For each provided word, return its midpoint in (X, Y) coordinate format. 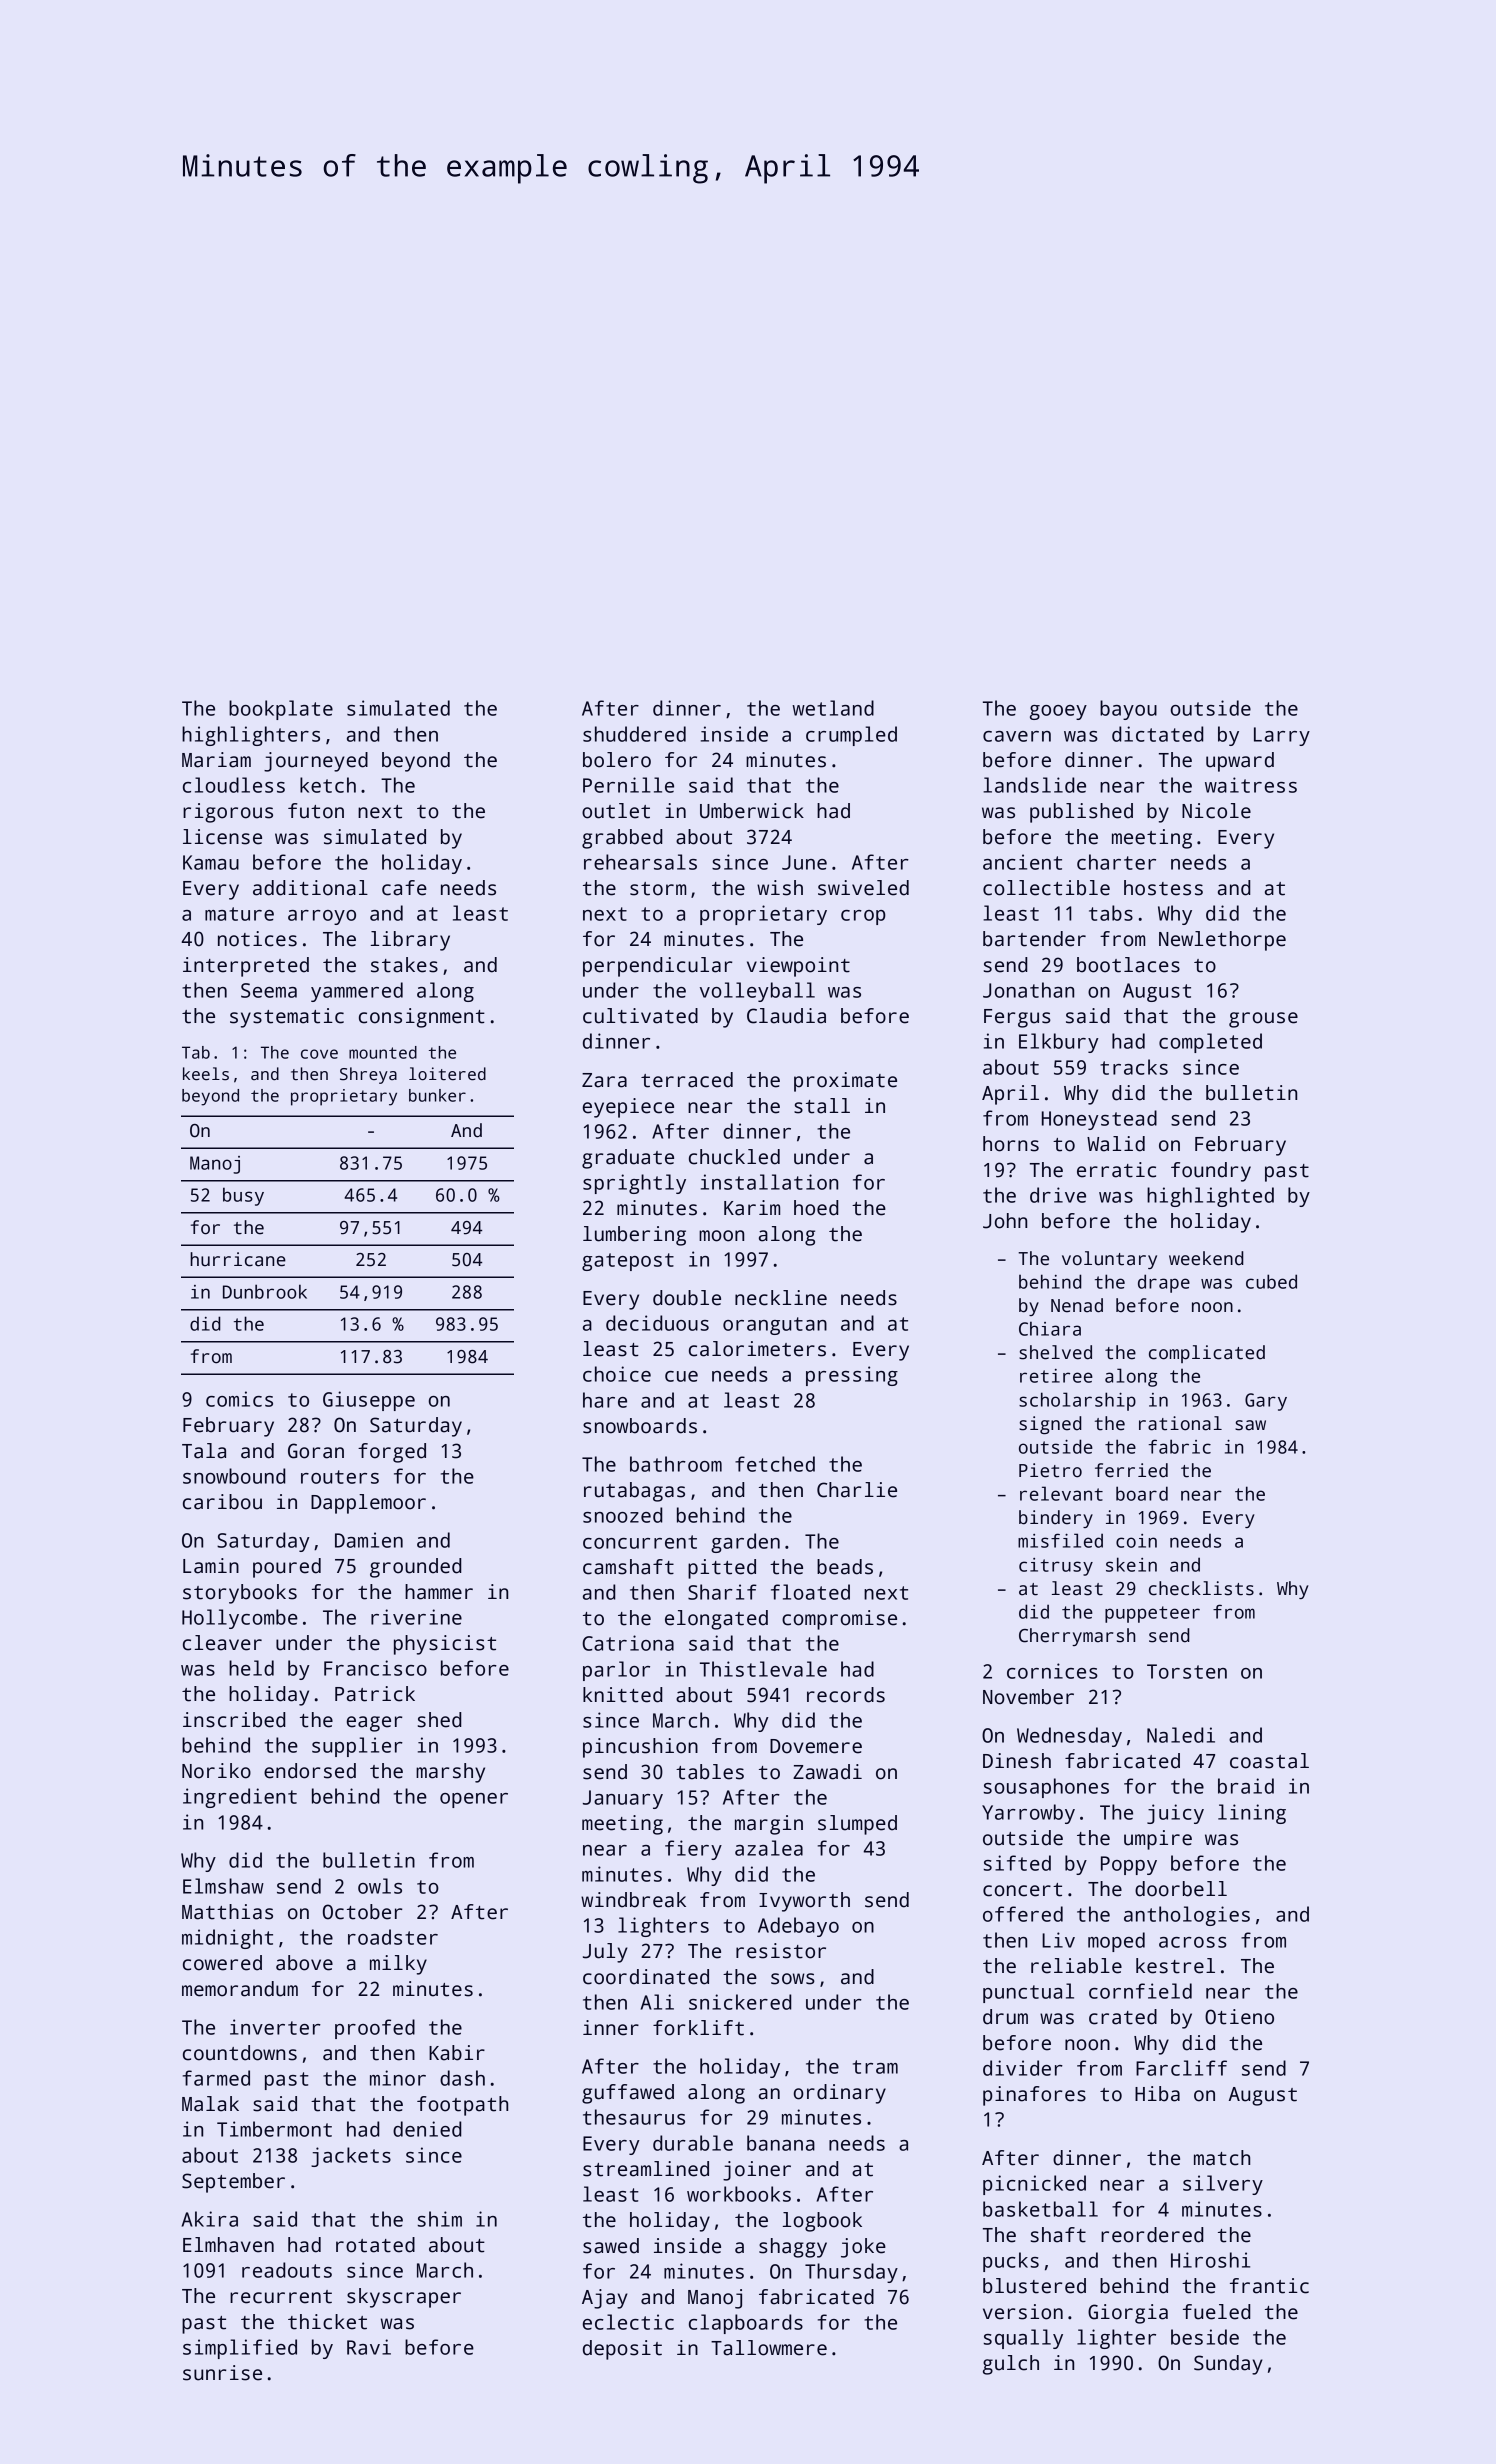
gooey (1058, 712)
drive (1058, 1195)
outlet (616, 811)
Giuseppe (369, 1401)
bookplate (281, 710)
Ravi (369, 2347)
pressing (852, 1376)
